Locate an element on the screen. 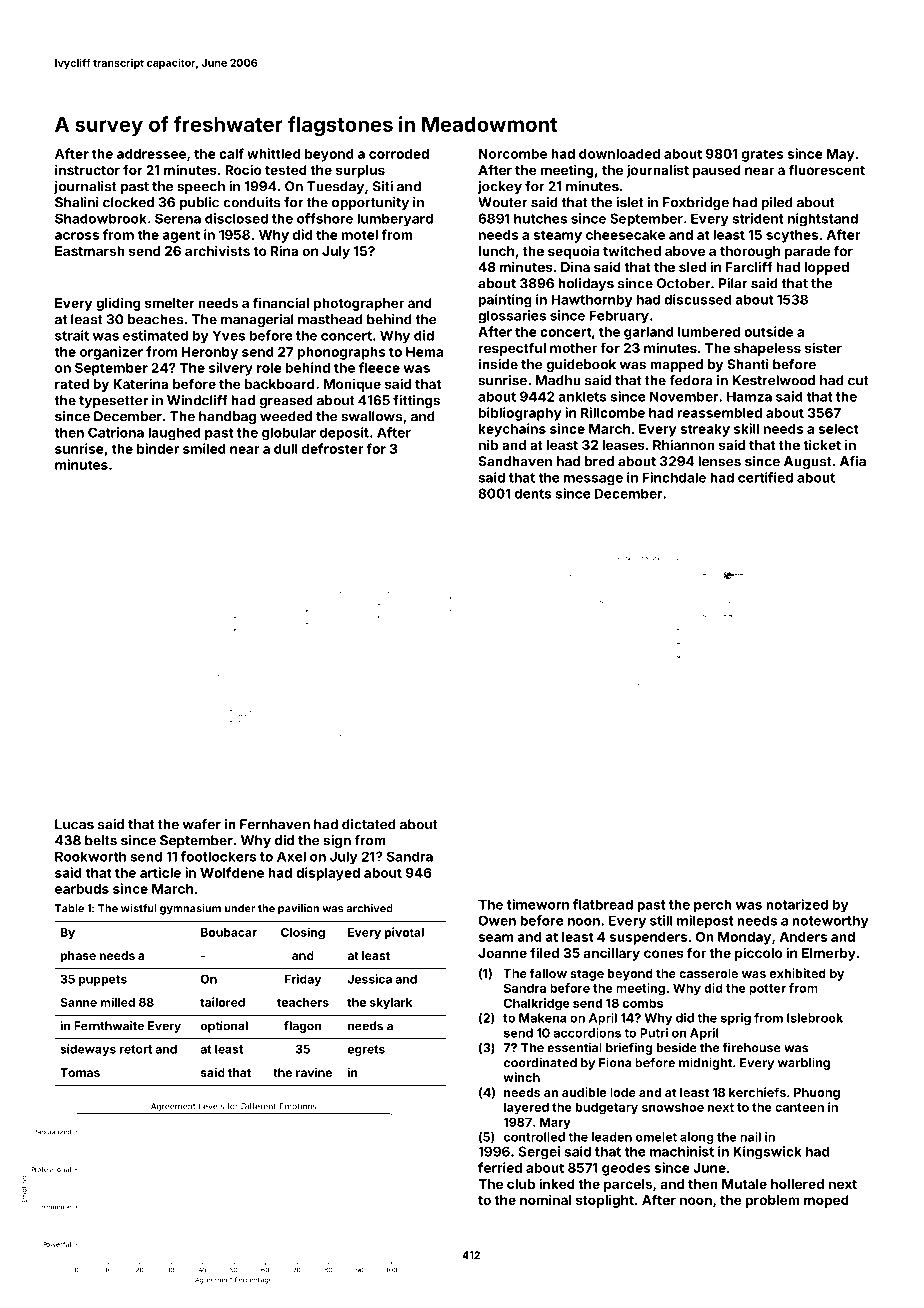 Image resolution: width=924 pixels, height=1308 pixels. instructor is located at coordinates (87, 169).
